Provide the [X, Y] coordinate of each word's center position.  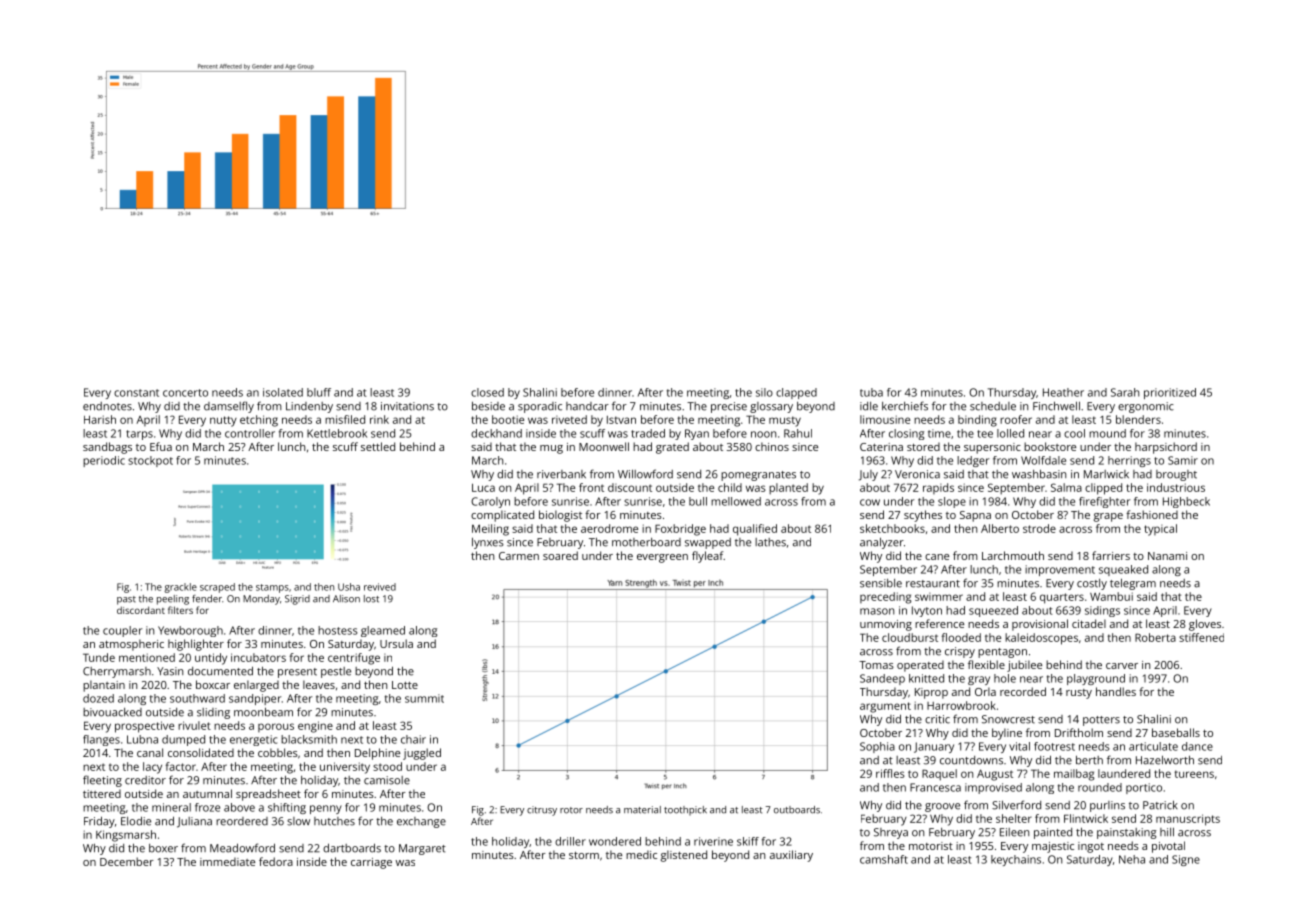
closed [487, 392]
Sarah [1125, 392]
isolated [283, 392]
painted [1053, 833]
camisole [387, 780]
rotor [571, 810]
